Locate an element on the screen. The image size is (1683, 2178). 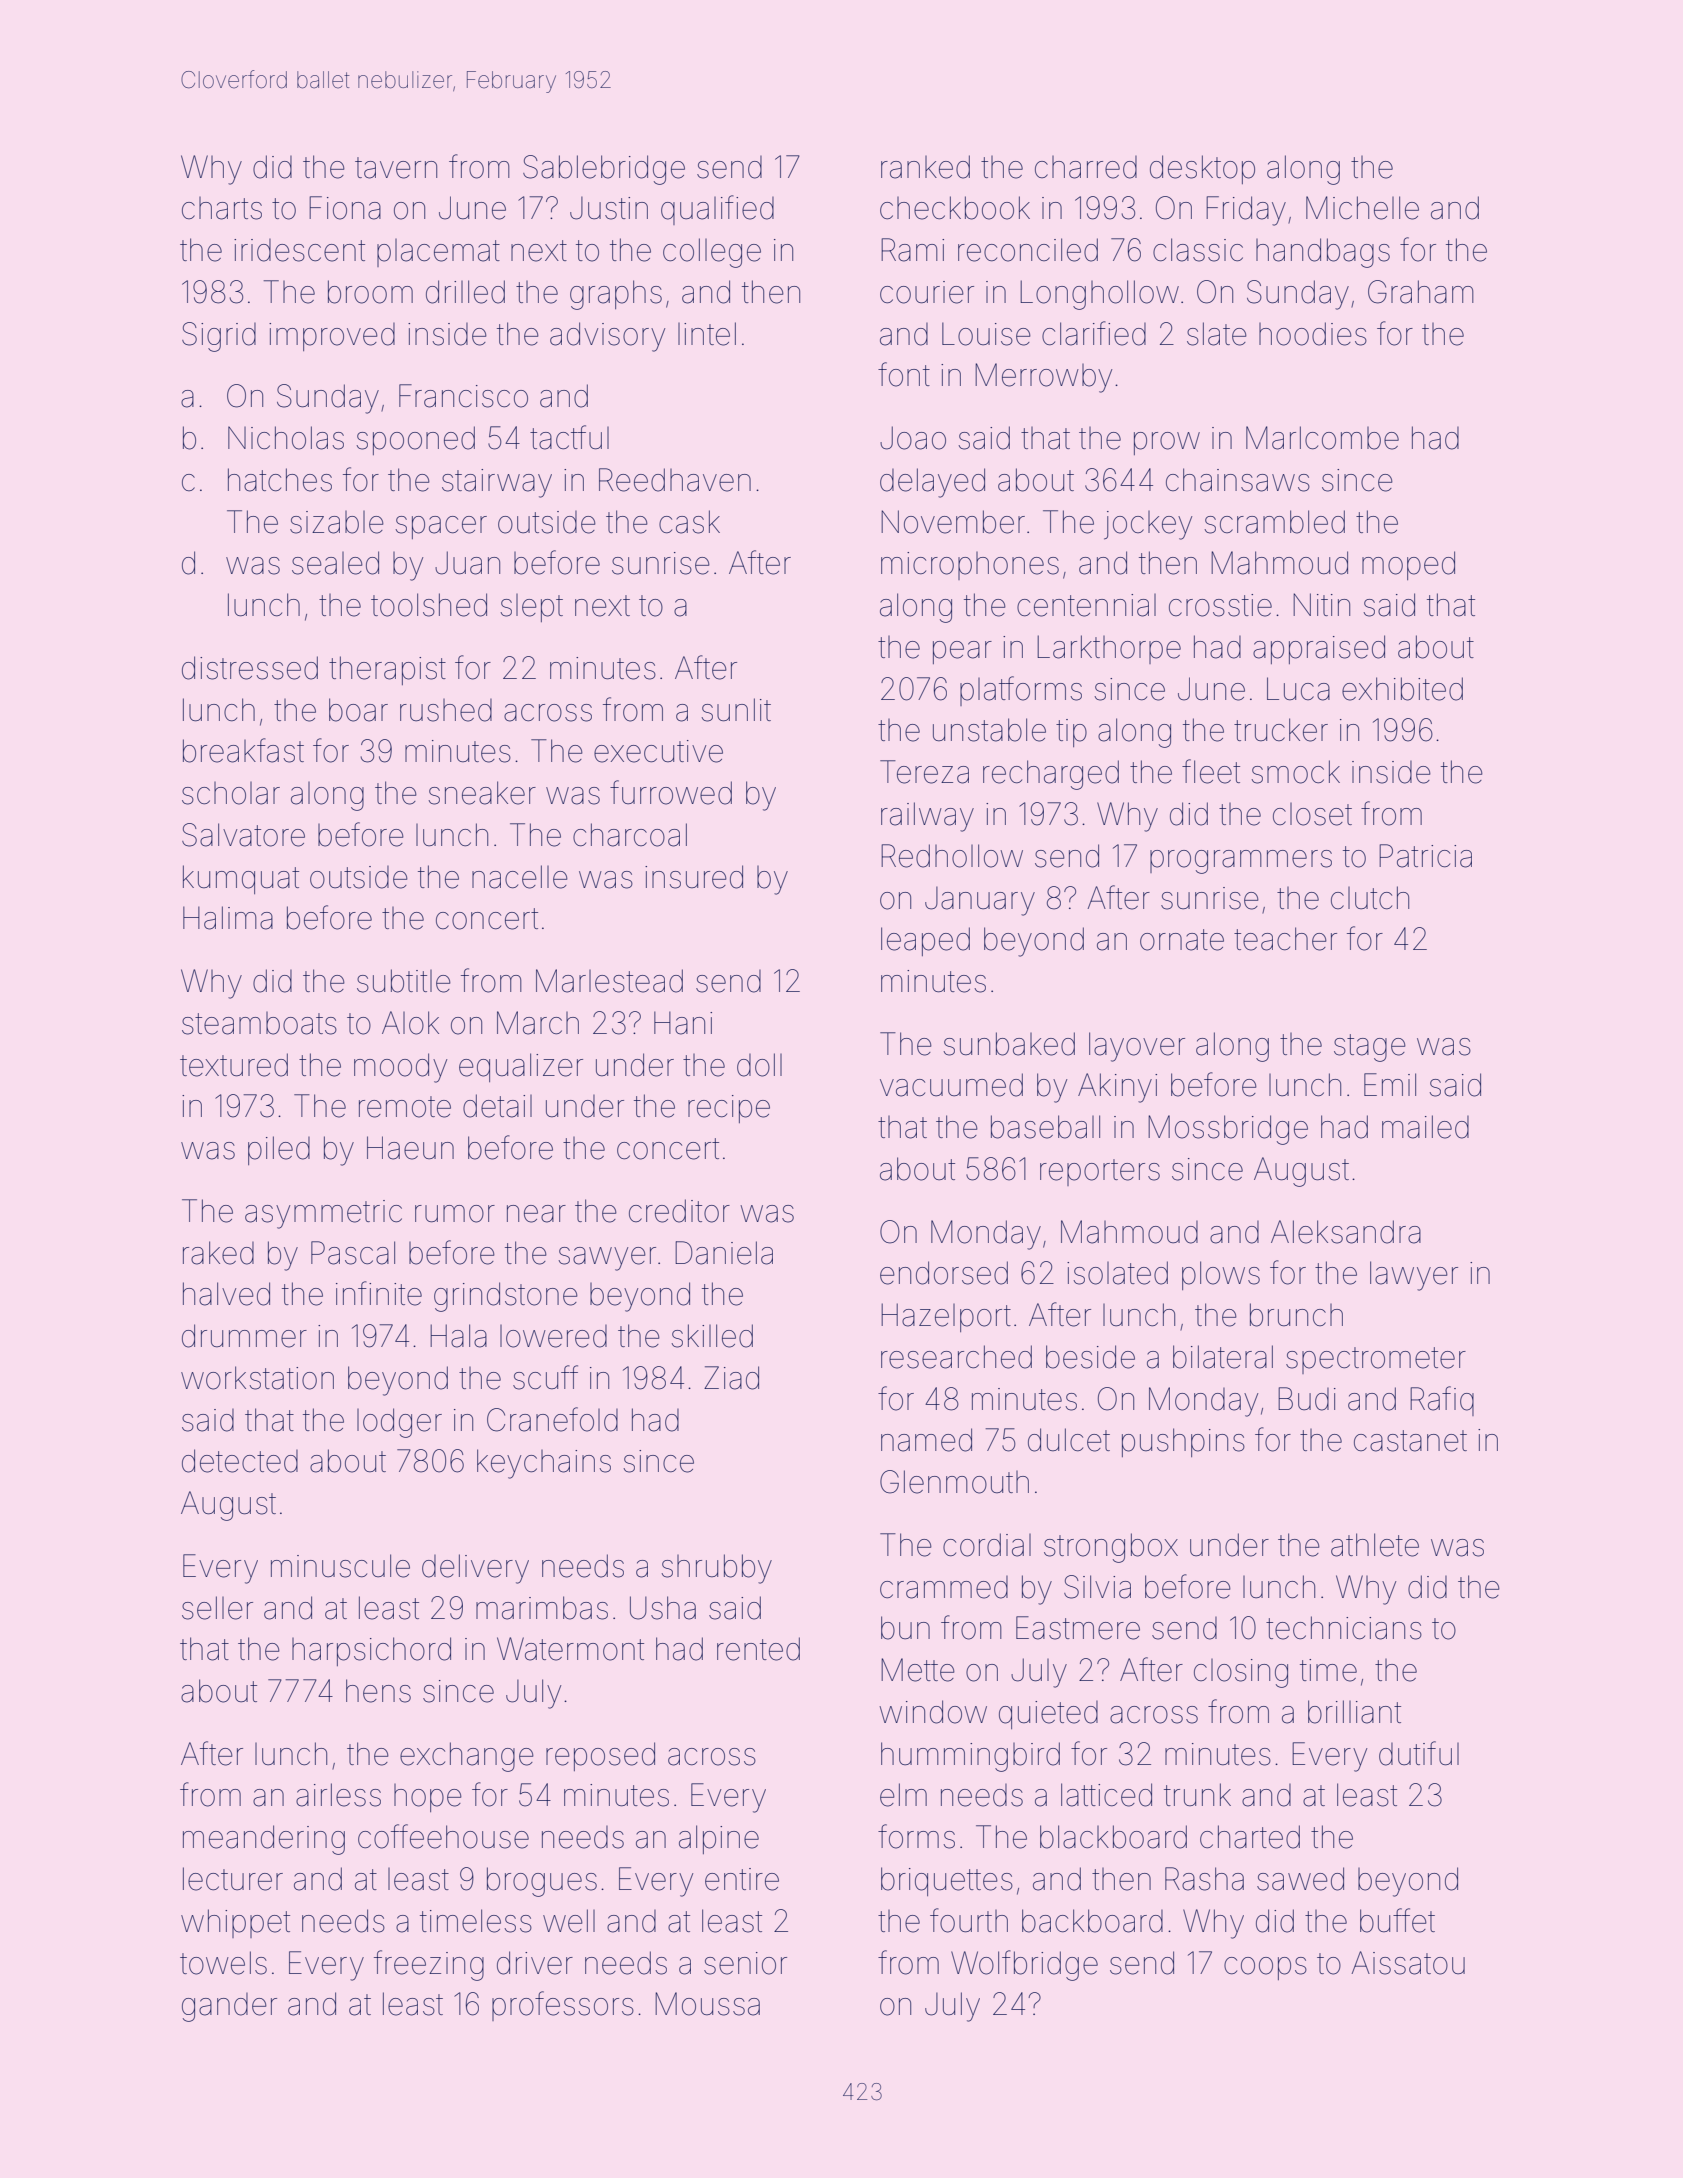
desktop is located at coordinates (1202, 169).
